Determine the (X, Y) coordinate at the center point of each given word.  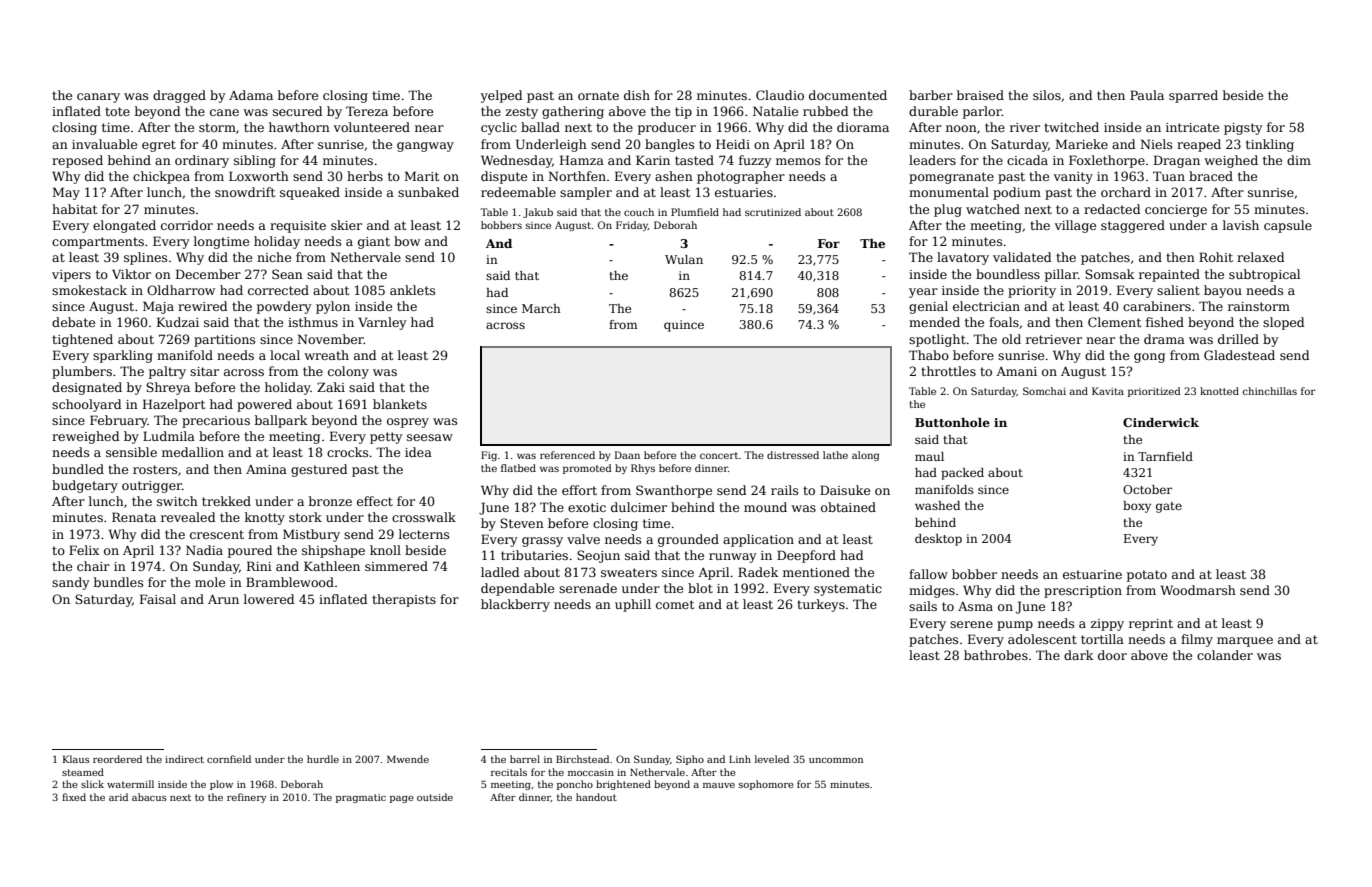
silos (1047, 95)
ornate (598, 95)
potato (1147, 576)
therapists (404, 600)
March (541, 308)
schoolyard (87, 405)
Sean (287, 274)
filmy (1197, 640)
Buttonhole (952, 422)
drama (1164, 339)
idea (418, 452)
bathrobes (996, 655)
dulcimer (639, 507)
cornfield (229, 759)
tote (117, 111)
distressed (793, 455)
